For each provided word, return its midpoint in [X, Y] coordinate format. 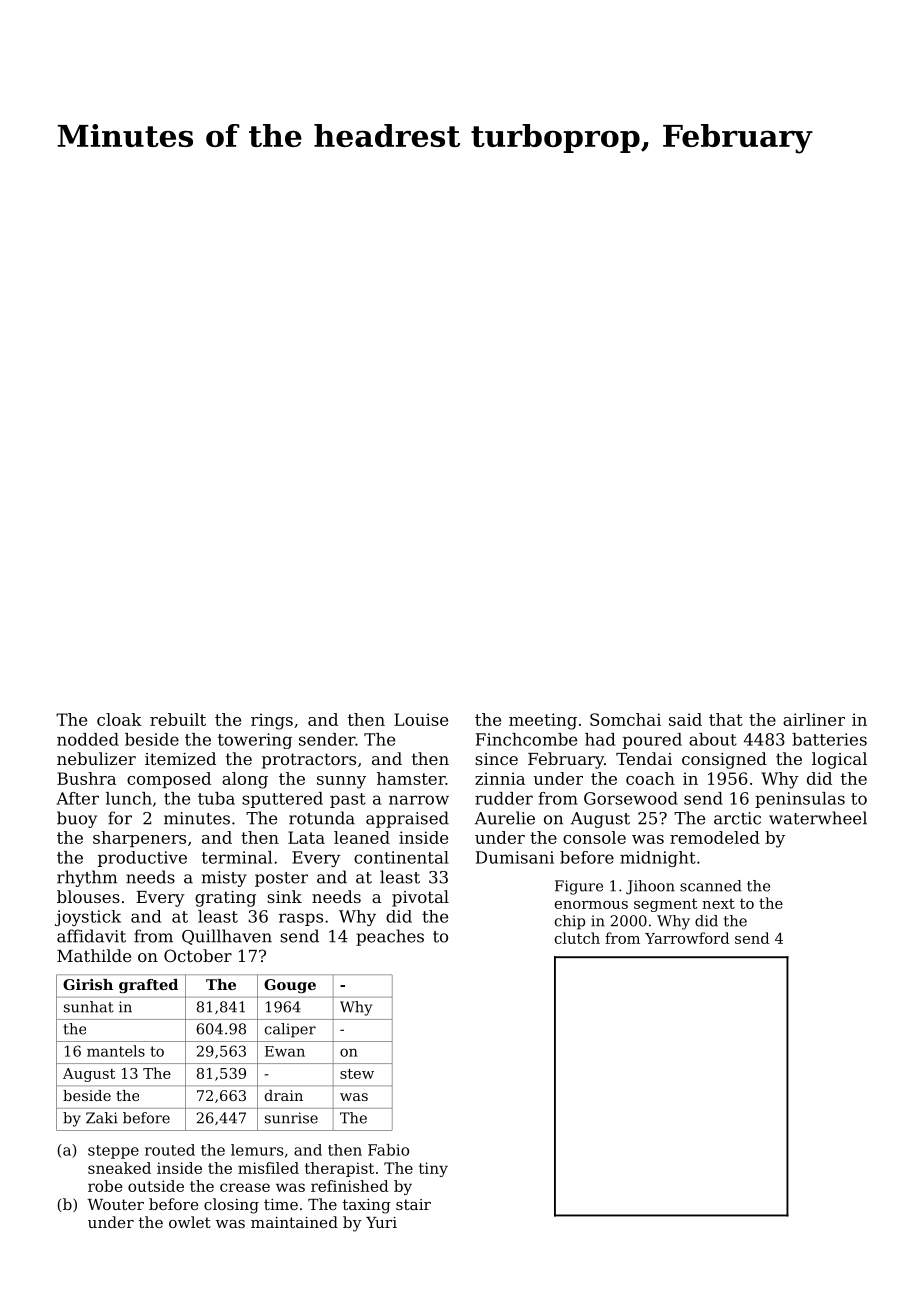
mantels [116, 1051]
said [685, 719]
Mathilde [94, 955]
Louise [421, 719]
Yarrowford [687, 938]
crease [245, 1187]
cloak [119, 719]
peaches [390, 937]
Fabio [388, 1150]
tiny [433, 1169]
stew [357, 1074]
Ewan [285, 1051]
